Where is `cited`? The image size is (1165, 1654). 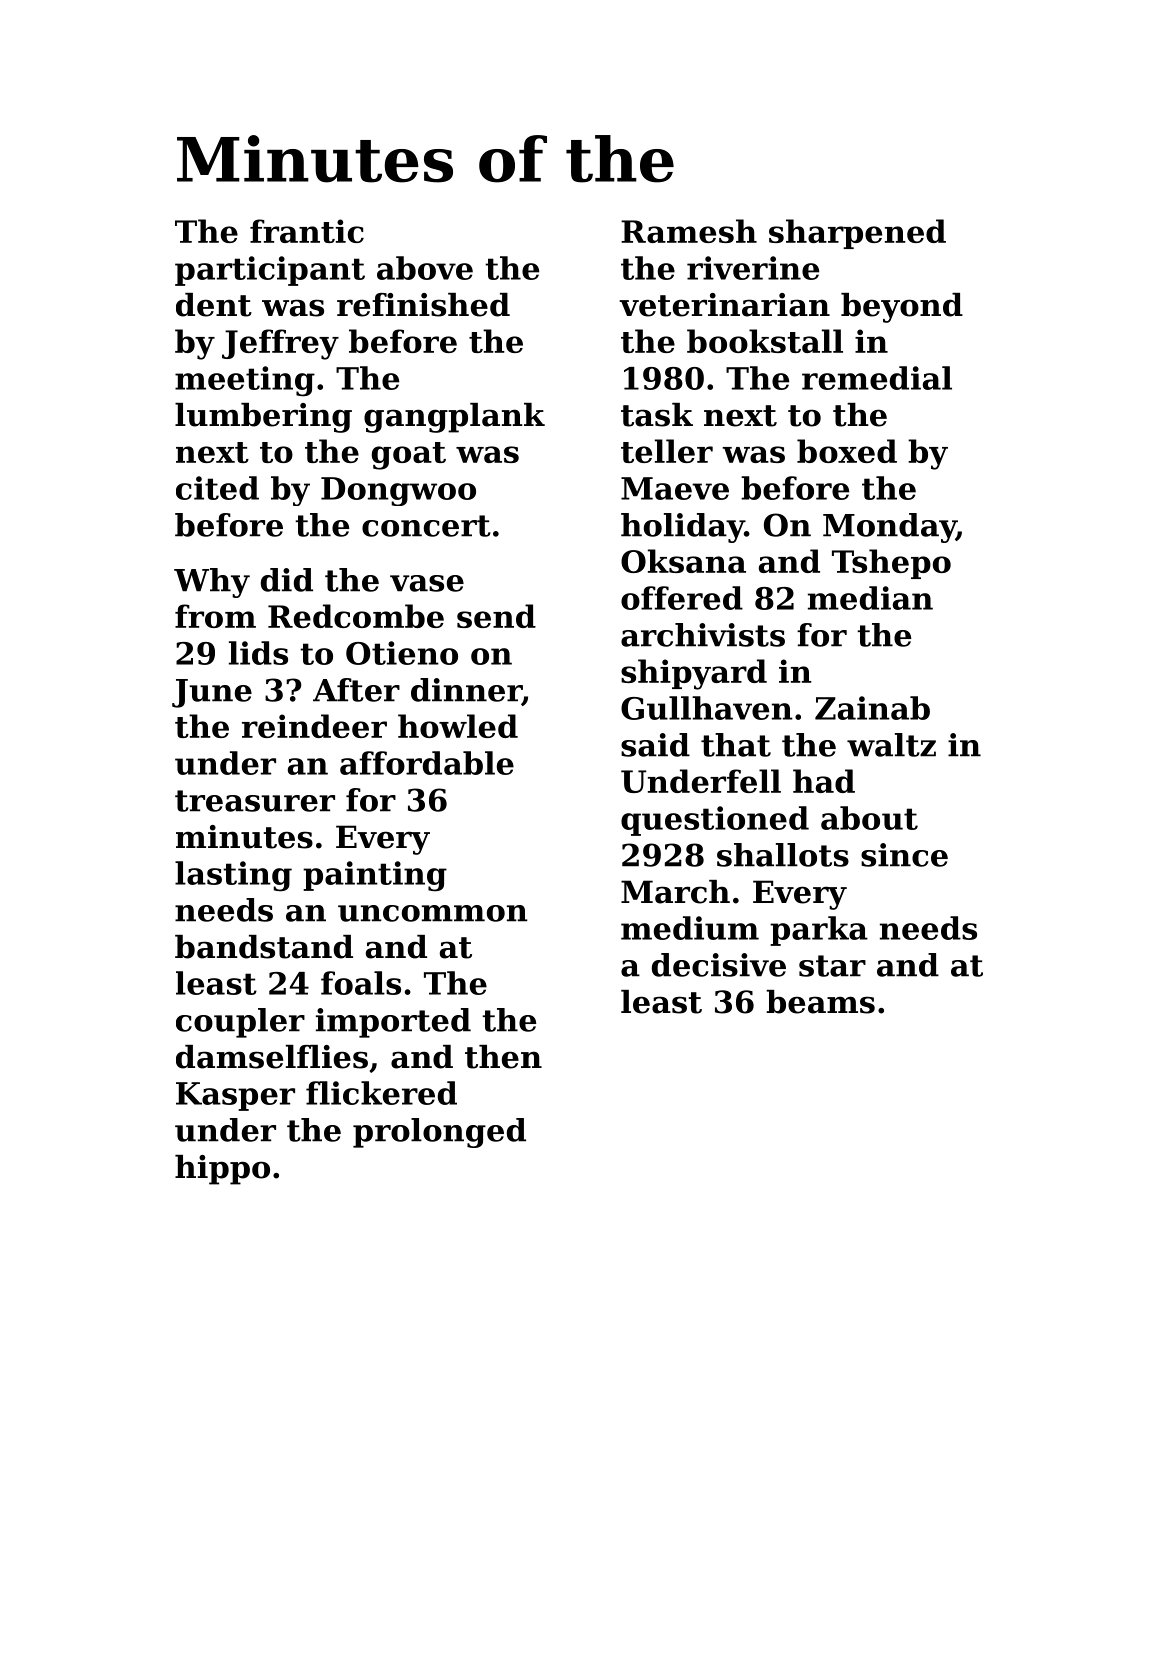 cited is located at coordinates (217, 488).
